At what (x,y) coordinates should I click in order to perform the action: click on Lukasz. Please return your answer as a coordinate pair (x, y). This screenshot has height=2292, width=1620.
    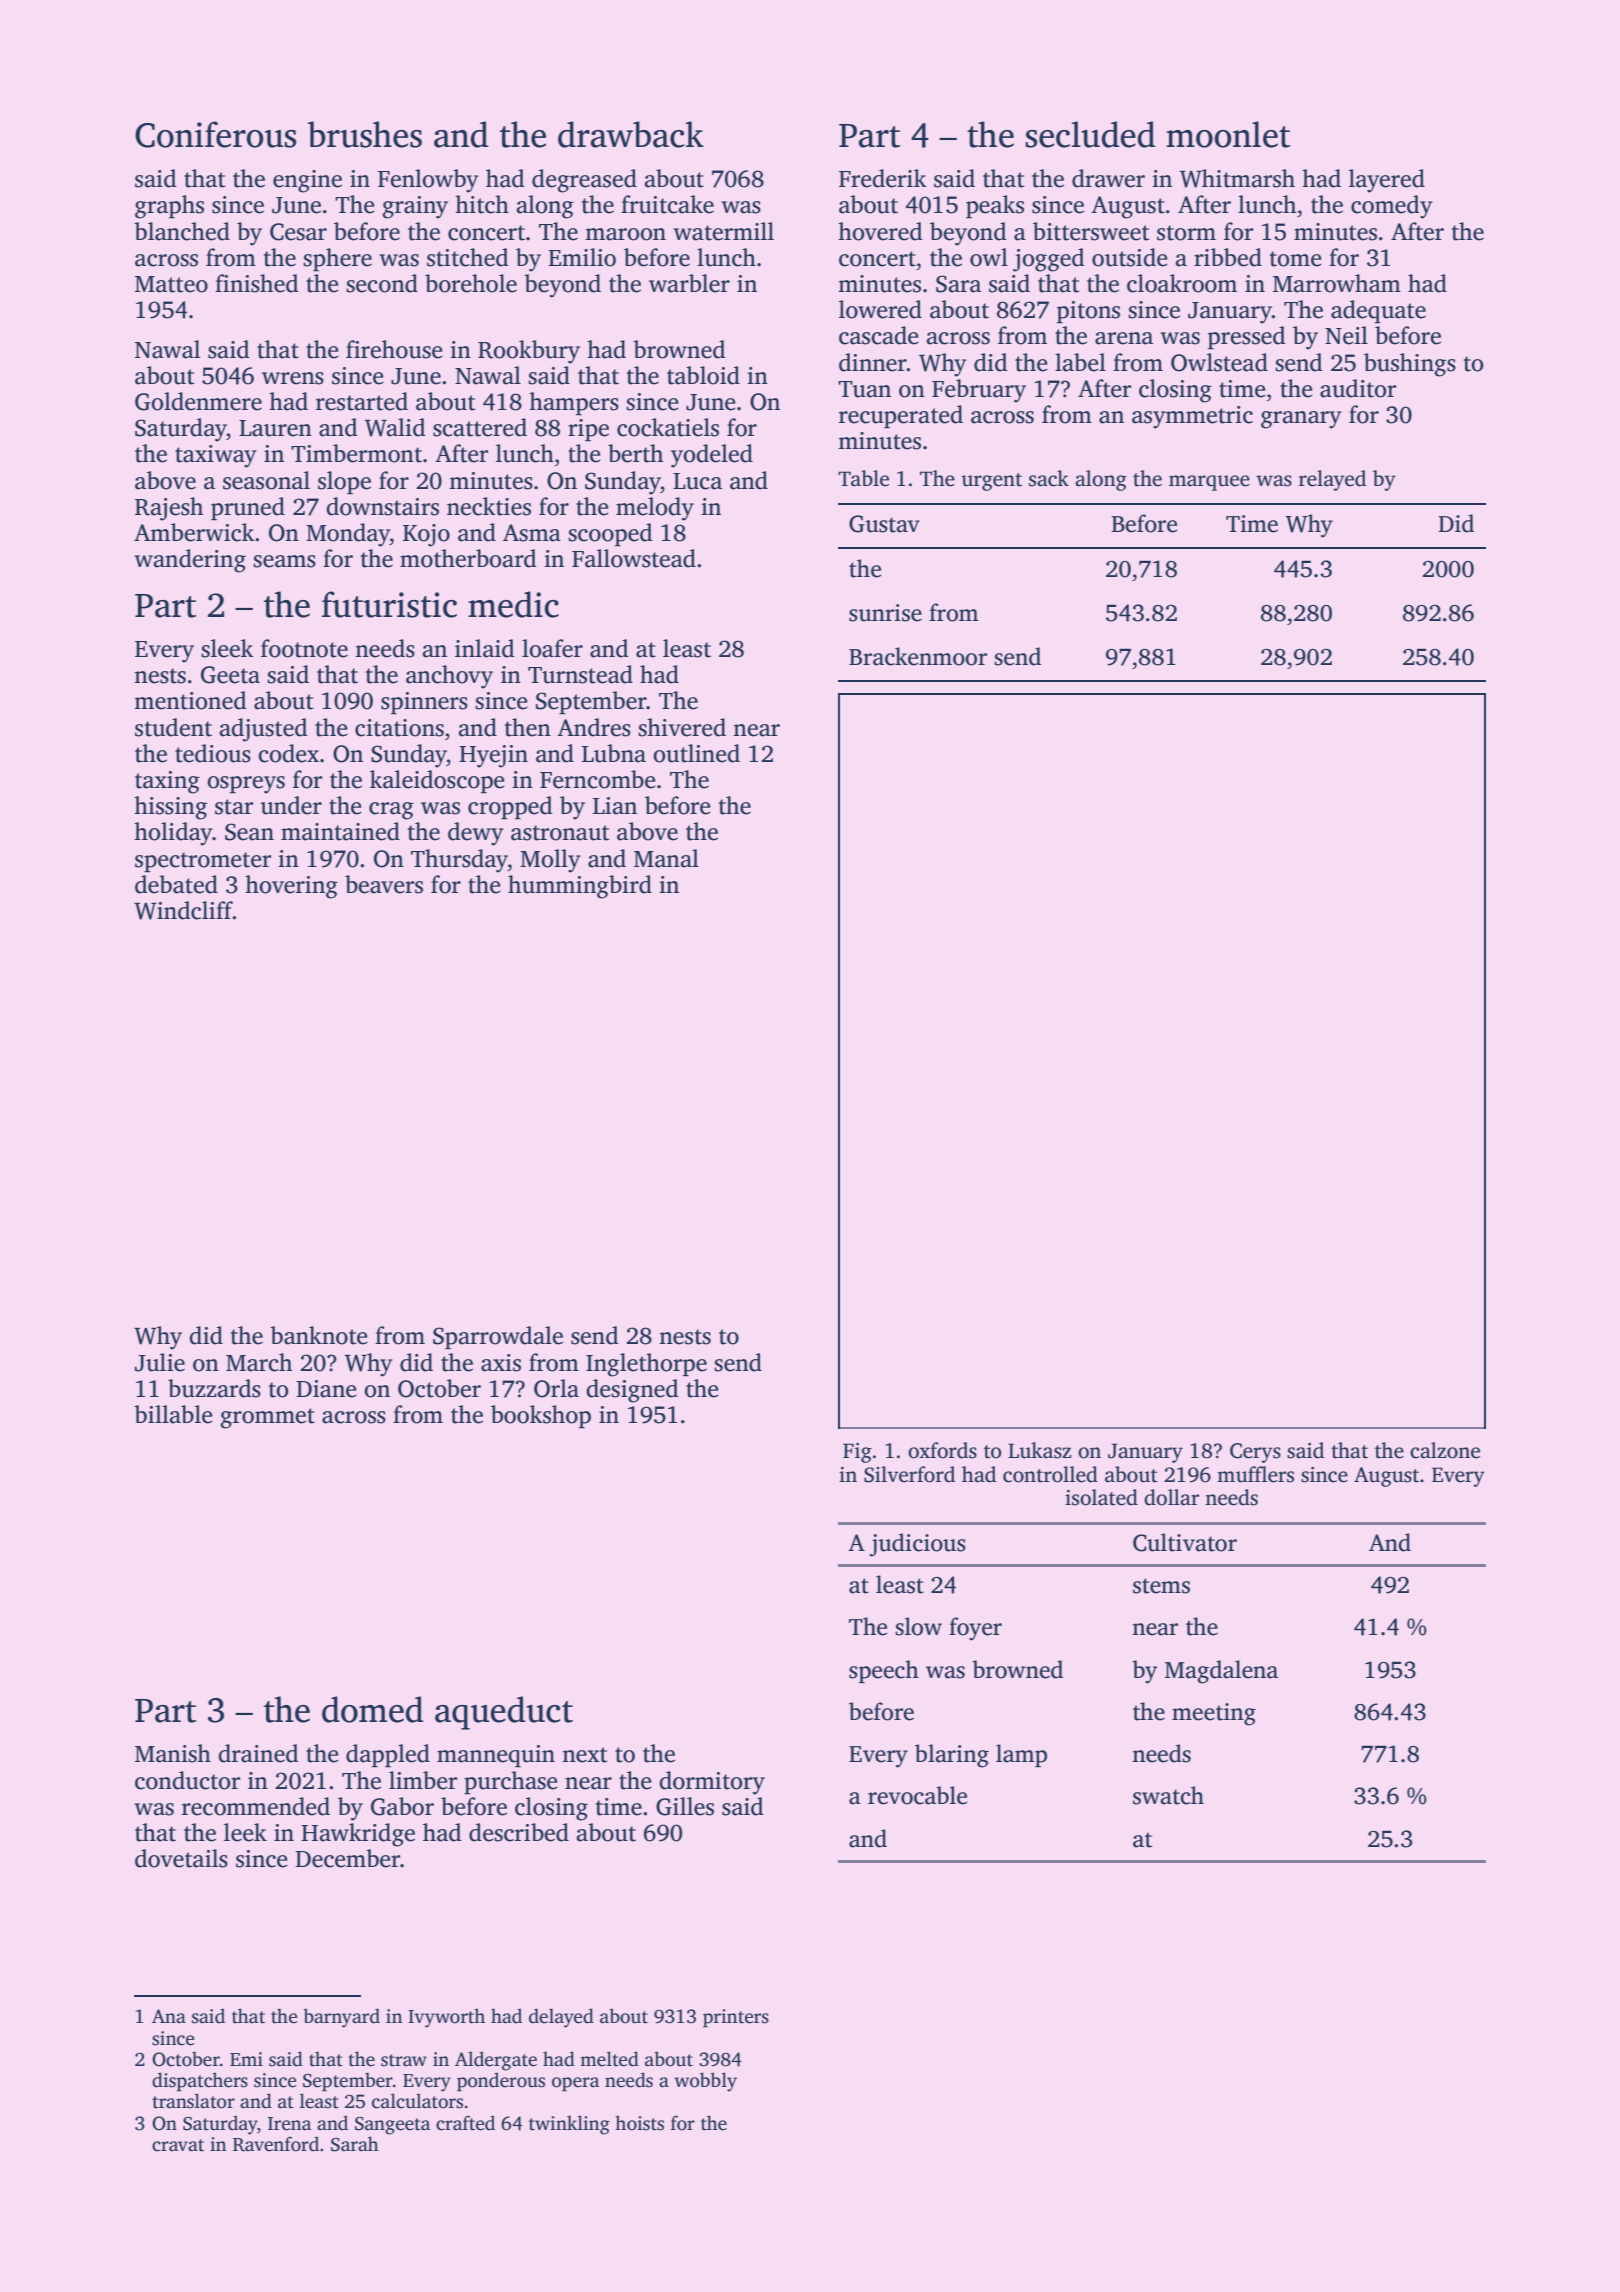
    Looking at the image, I should click on (1039, 1450).
